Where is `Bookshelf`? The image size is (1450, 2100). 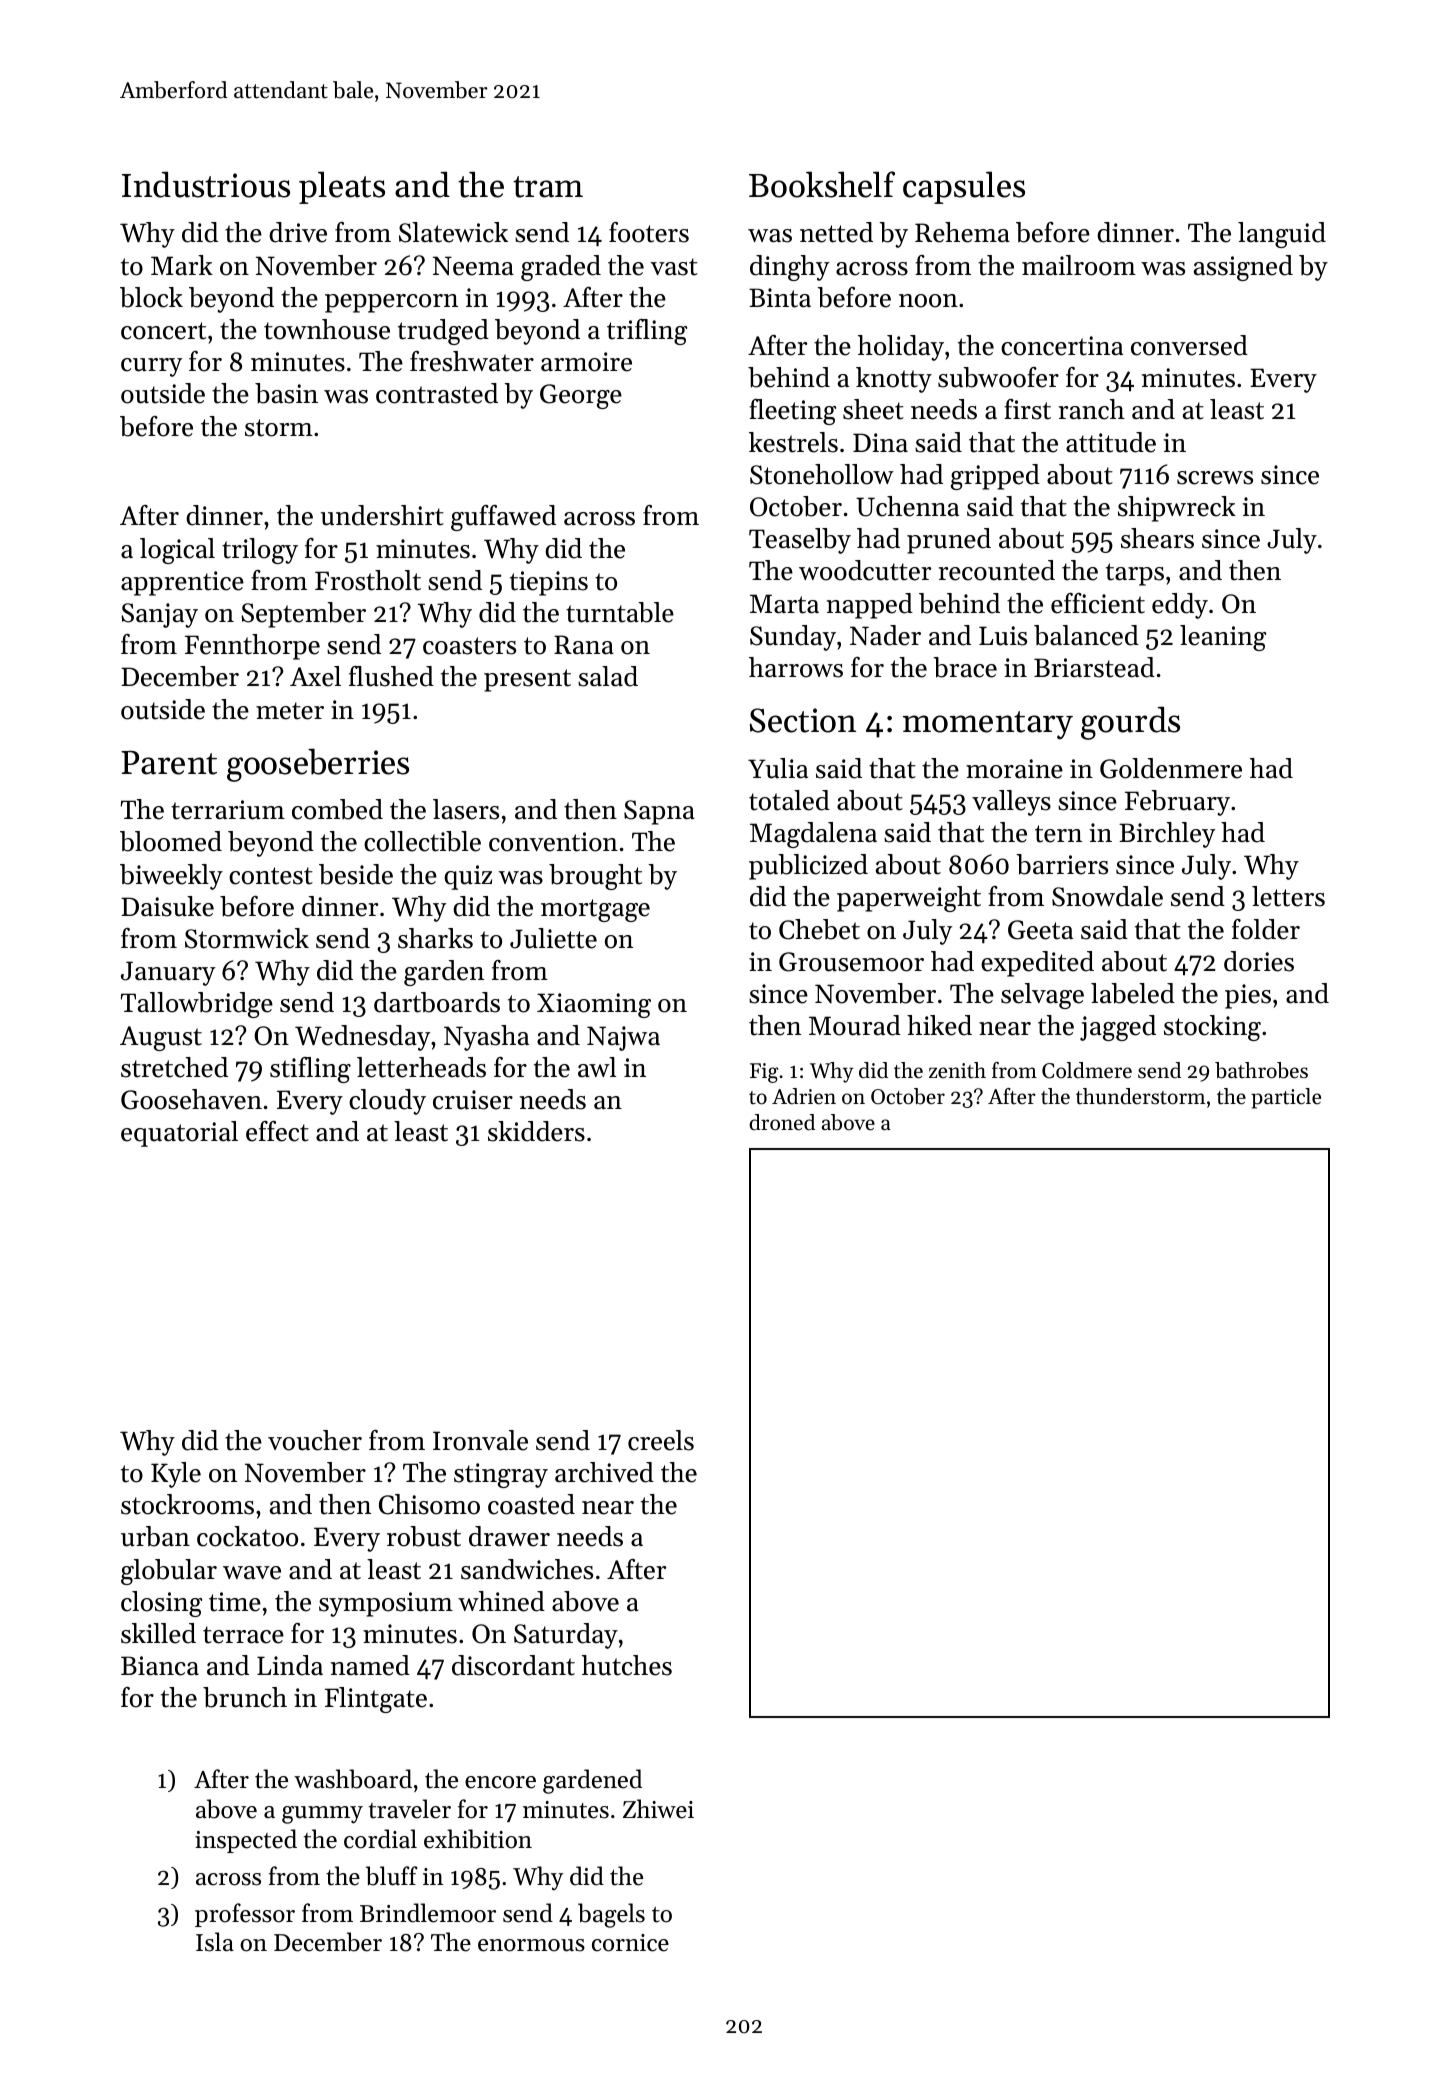
Bookshelf is located at coordinates (822, 184).
